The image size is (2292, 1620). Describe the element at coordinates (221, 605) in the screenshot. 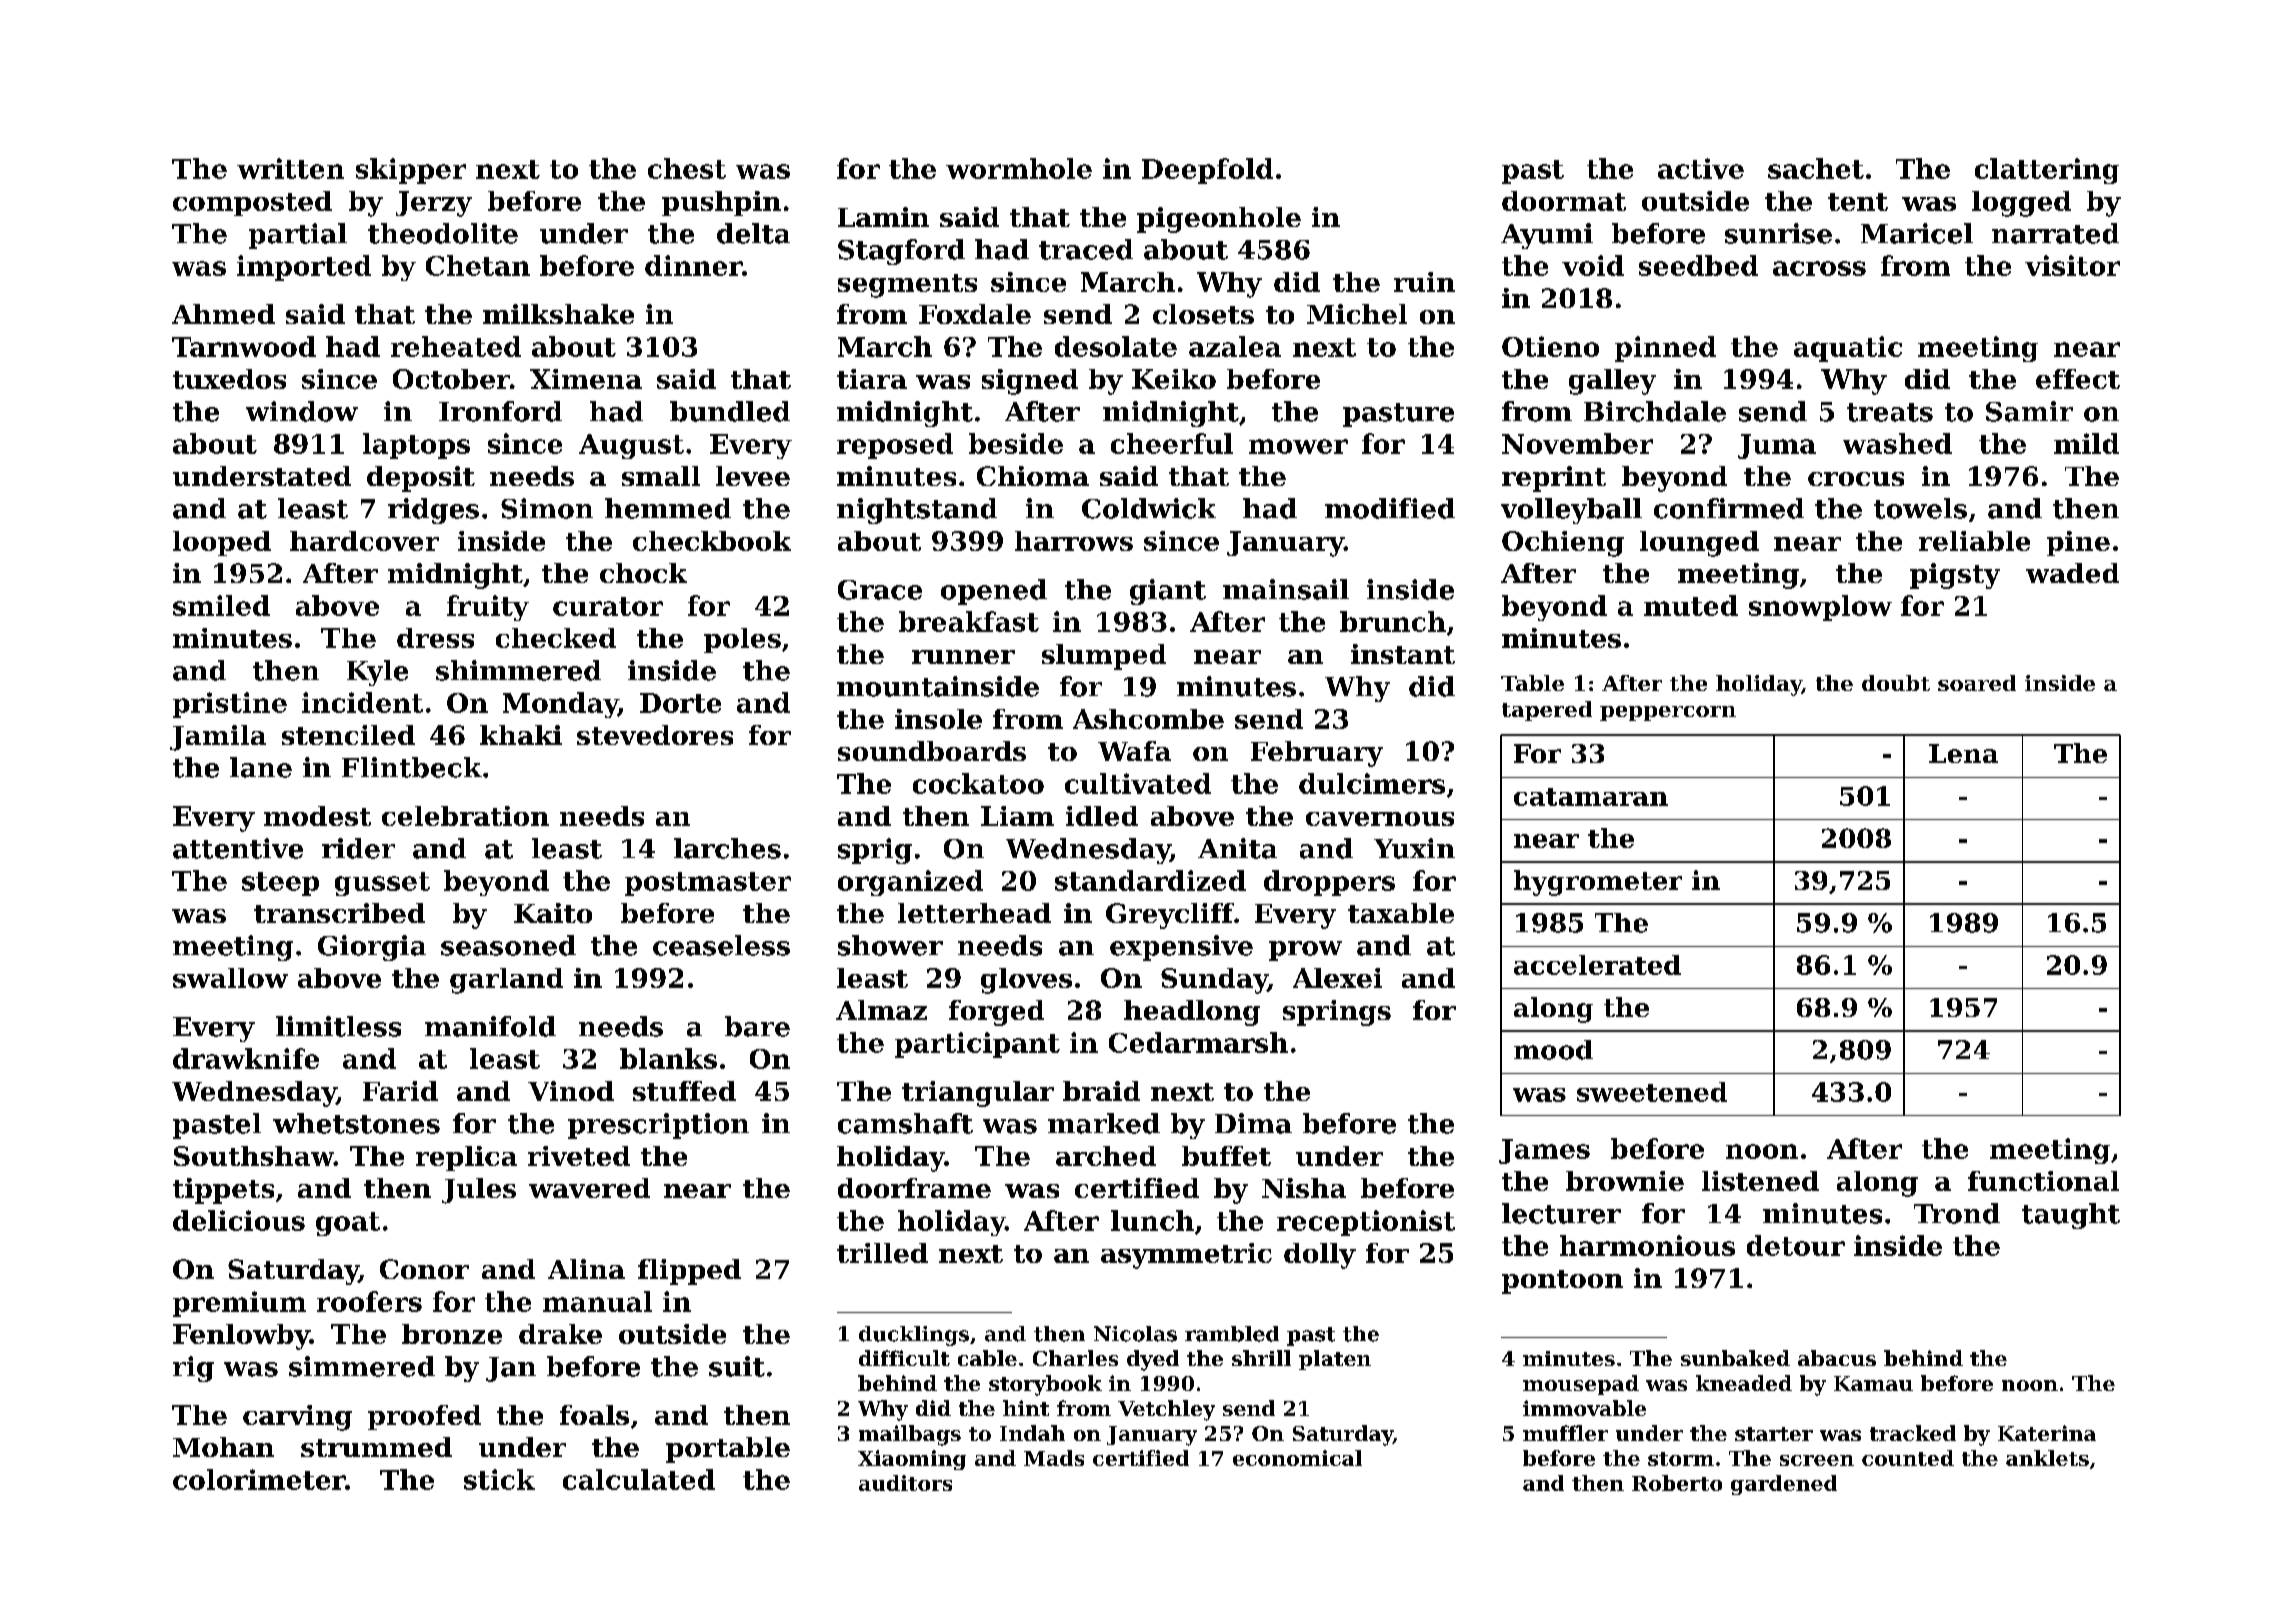

I see `smiled` at that location.
